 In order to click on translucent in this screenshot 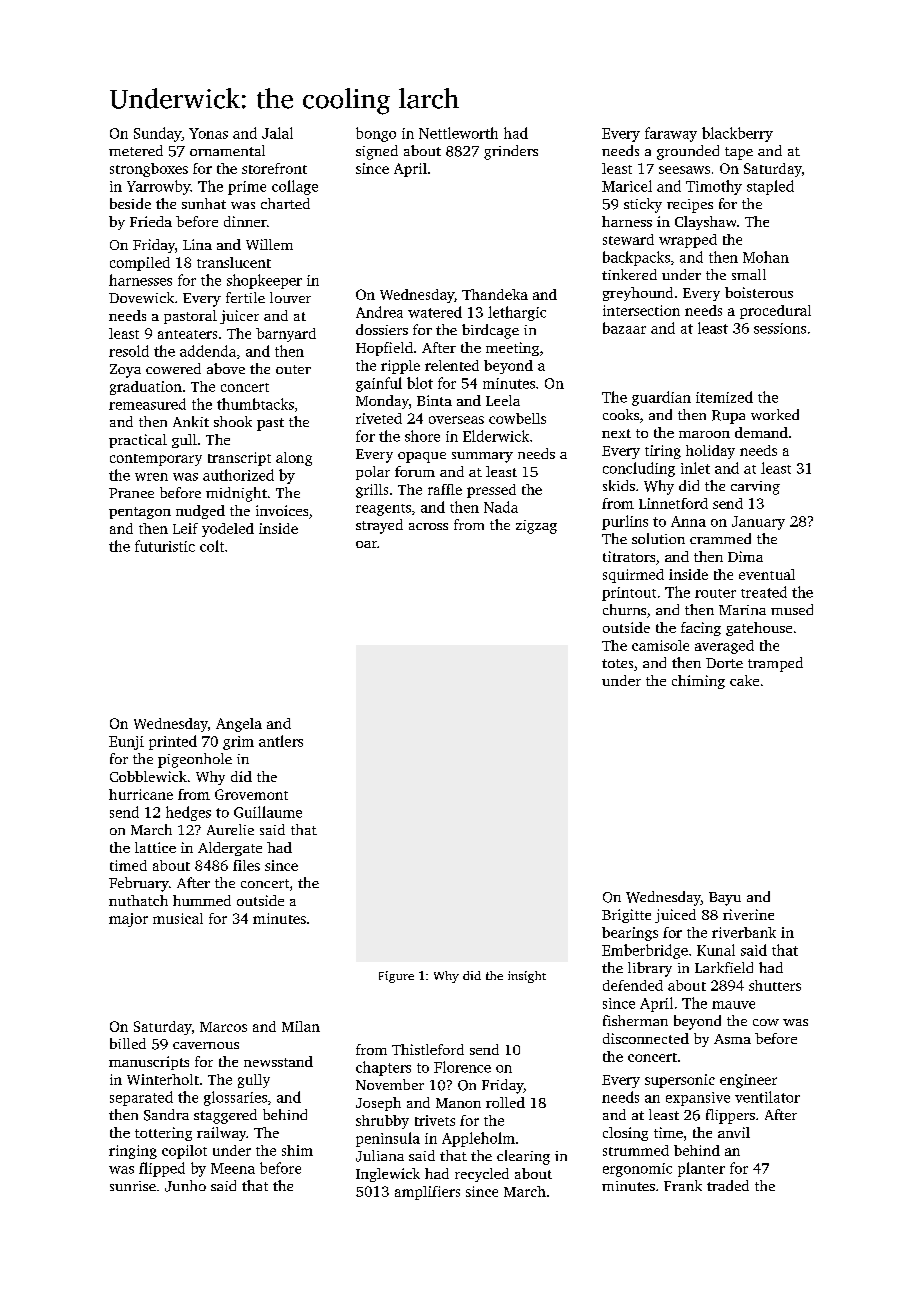, I will do `click(234, 262)`.
